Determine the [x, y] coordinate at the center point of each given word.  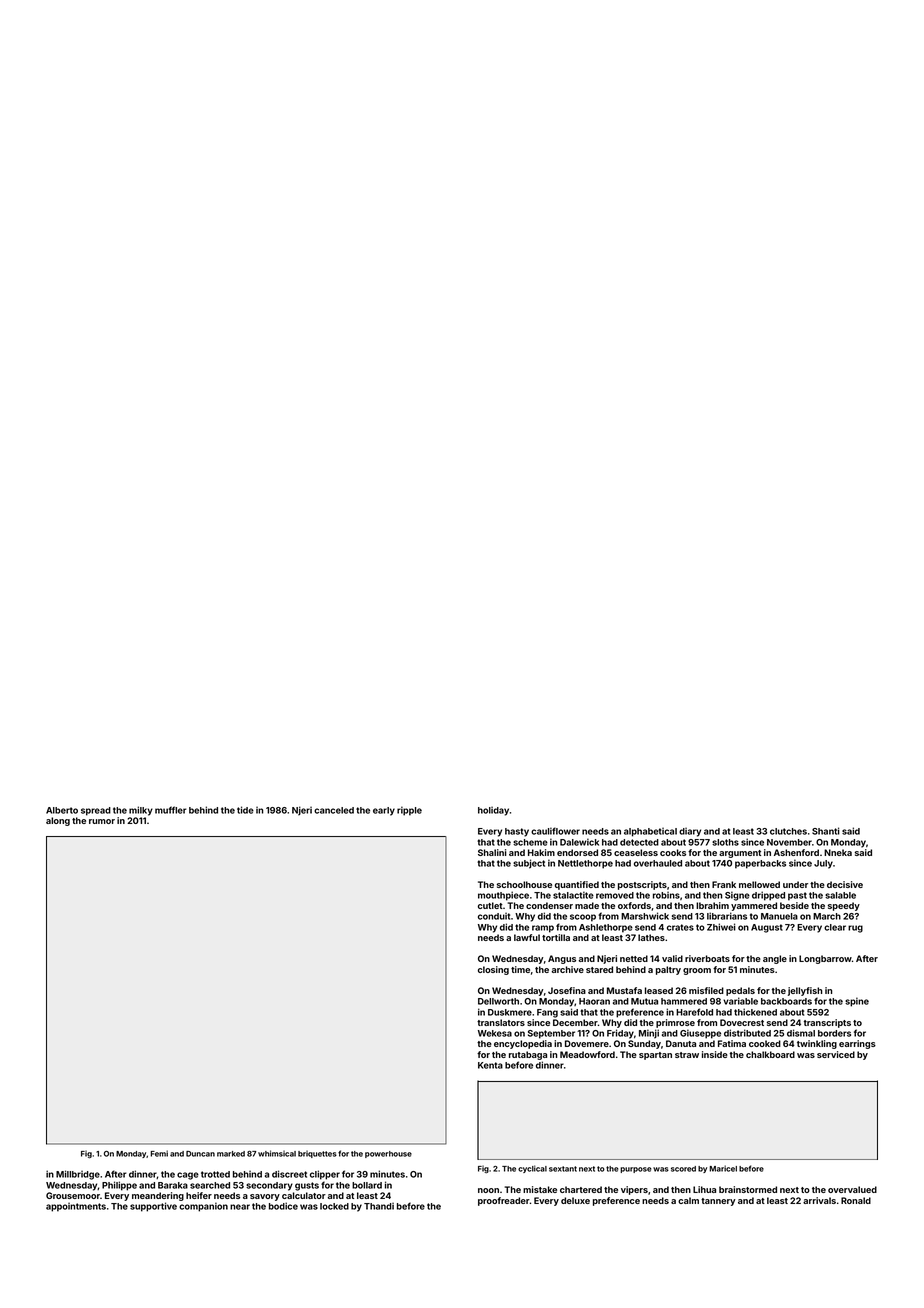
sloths [725, 842]
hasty [517, 832]
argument [740, 854]
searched [210, 1185]
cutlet [490, 905]
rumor [102, 821]
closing [493, 970]
